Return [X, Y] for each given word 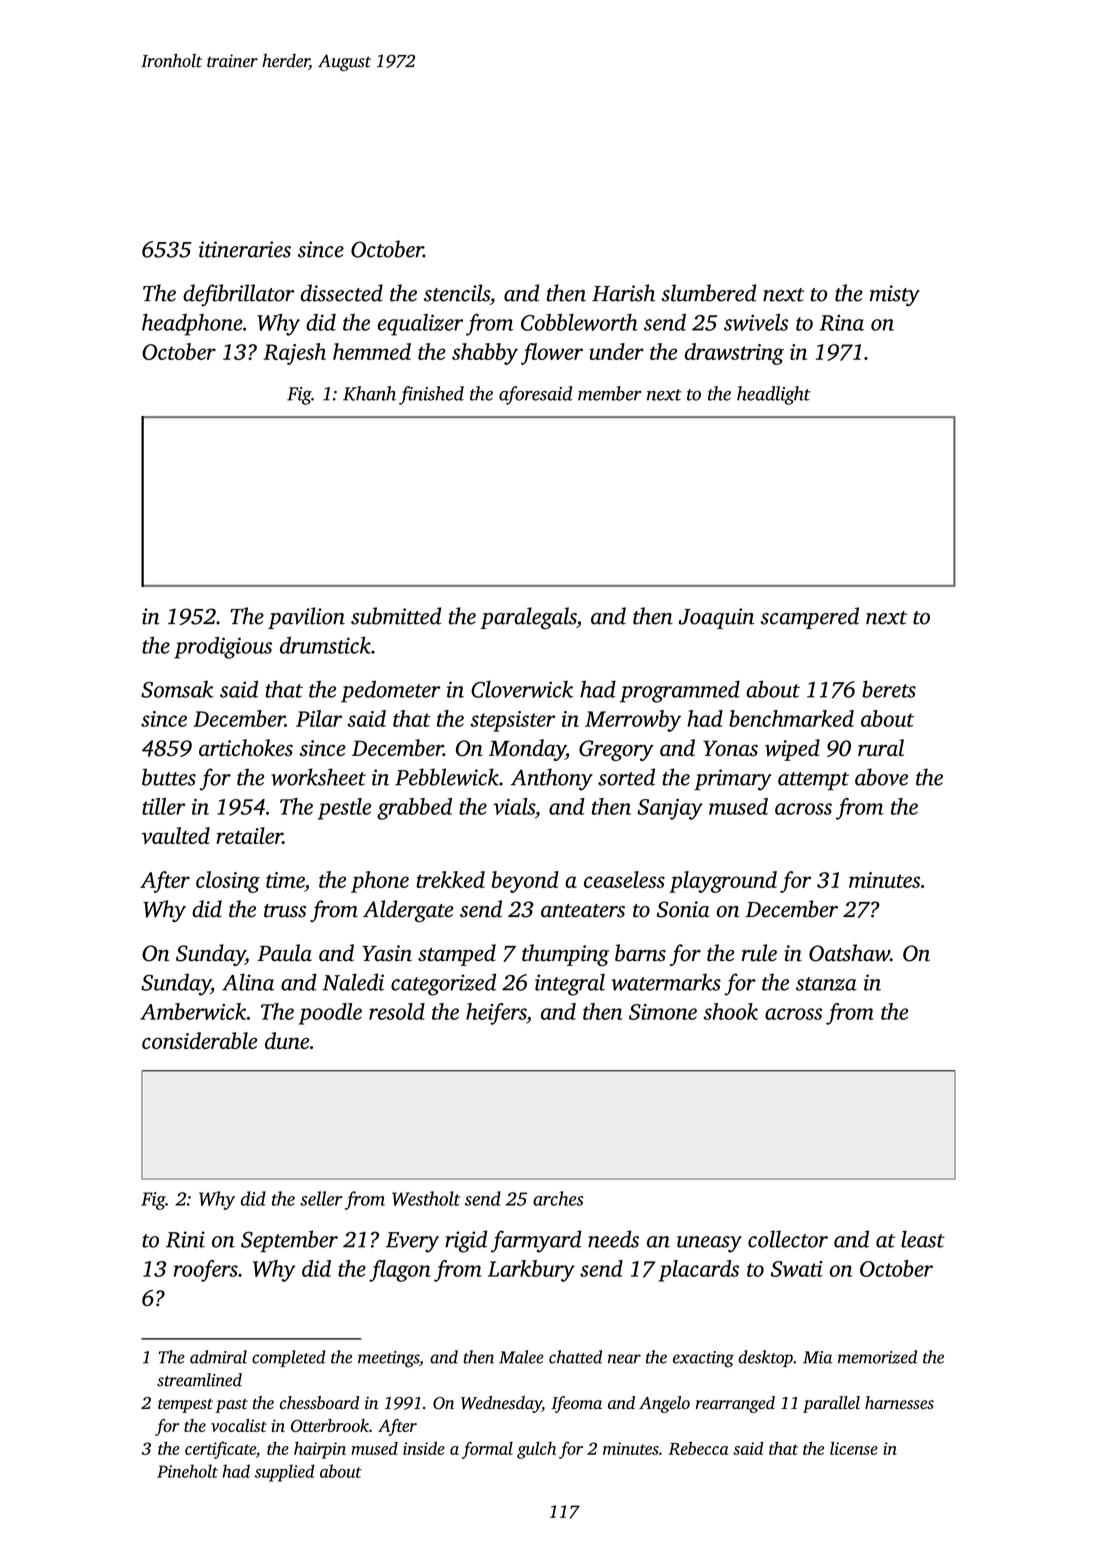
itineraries [245, 249]
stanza [826, 984]
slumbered [708, 293]
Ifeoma [576, 1404]
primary [733, 780]
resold [397, 1011]
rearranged [735, 1404]
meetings [388, 1359]
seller [321, 1198]
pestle [344, 809]
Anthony [552, 779]
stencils [457, 293]
